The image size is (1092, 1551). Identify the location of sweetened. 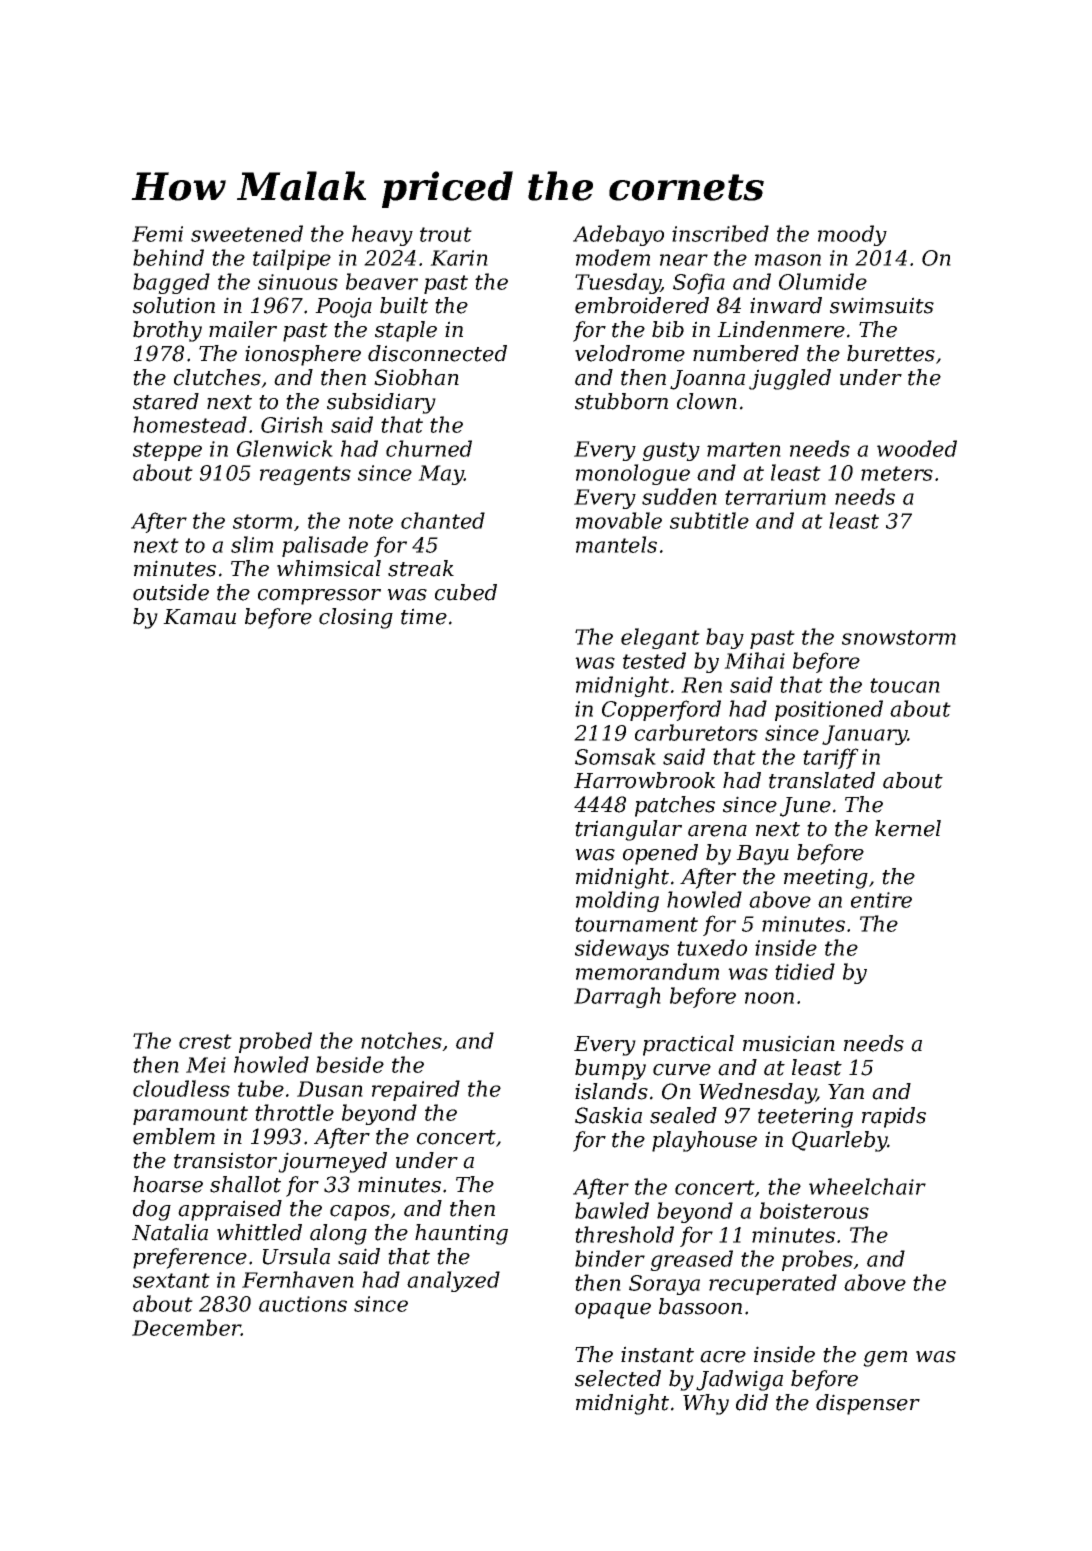
(247, 233).
